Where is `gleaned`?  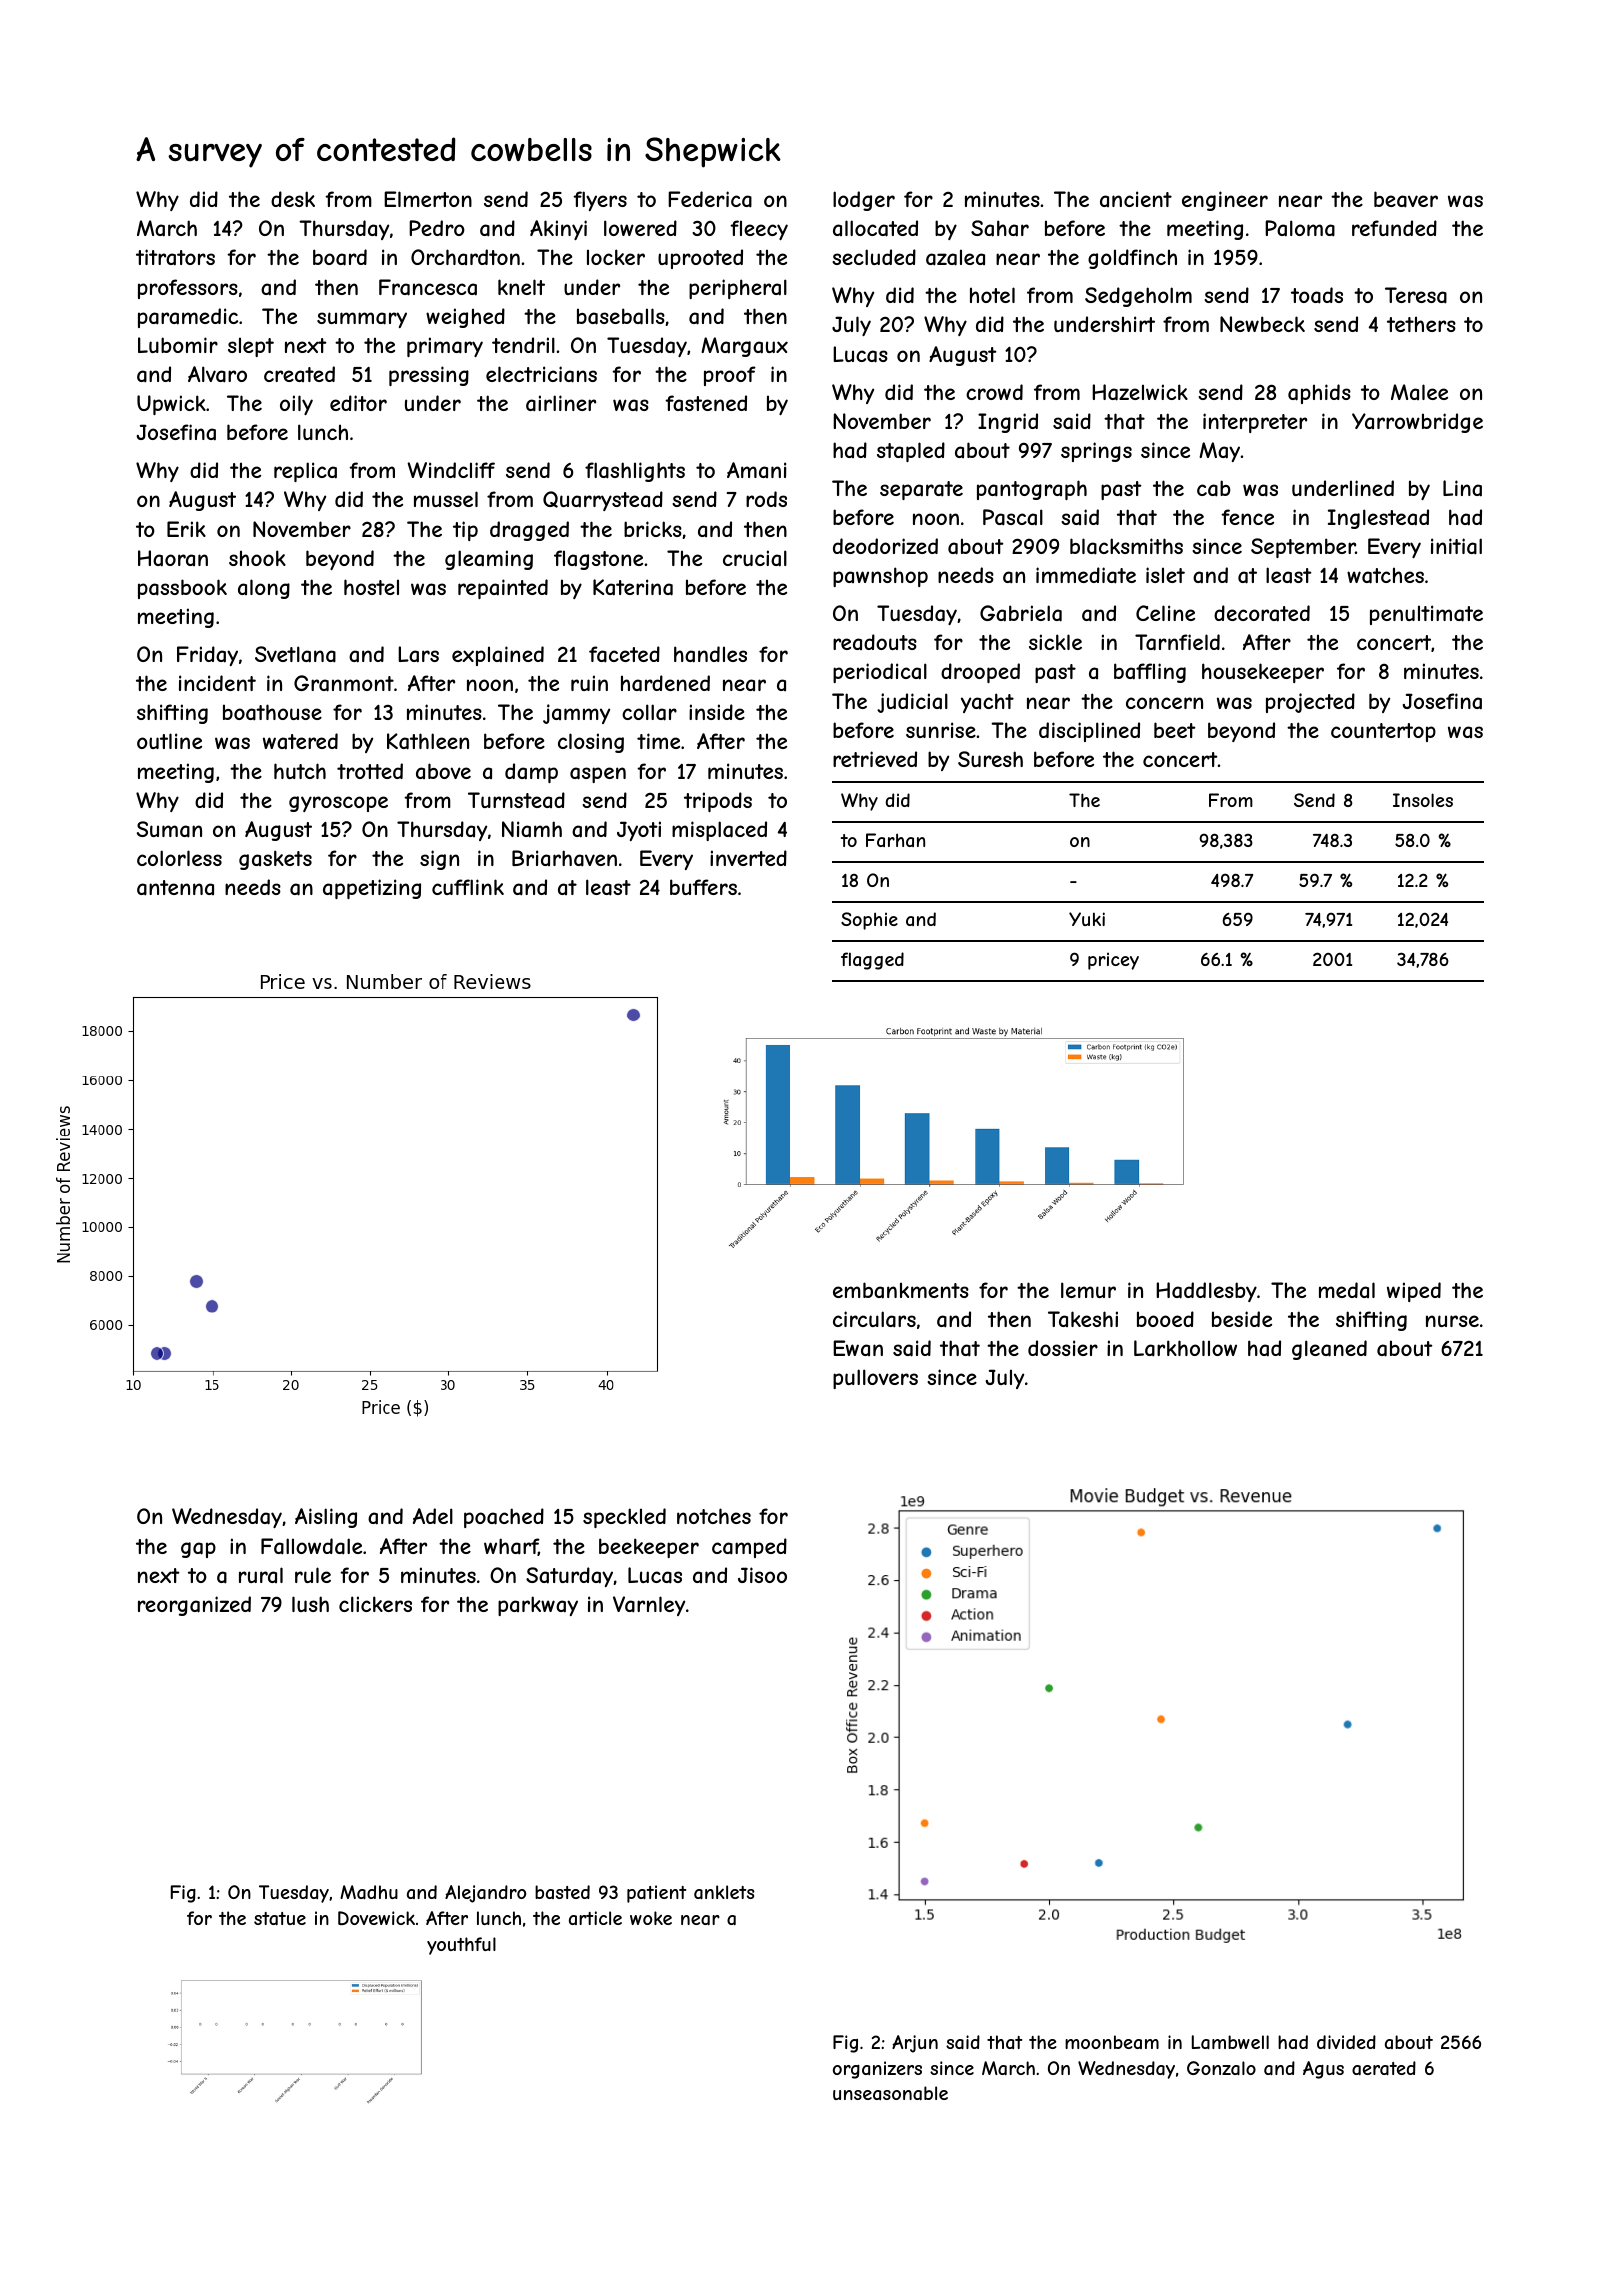 gleaned is located at coordinates (1329, 1350).
